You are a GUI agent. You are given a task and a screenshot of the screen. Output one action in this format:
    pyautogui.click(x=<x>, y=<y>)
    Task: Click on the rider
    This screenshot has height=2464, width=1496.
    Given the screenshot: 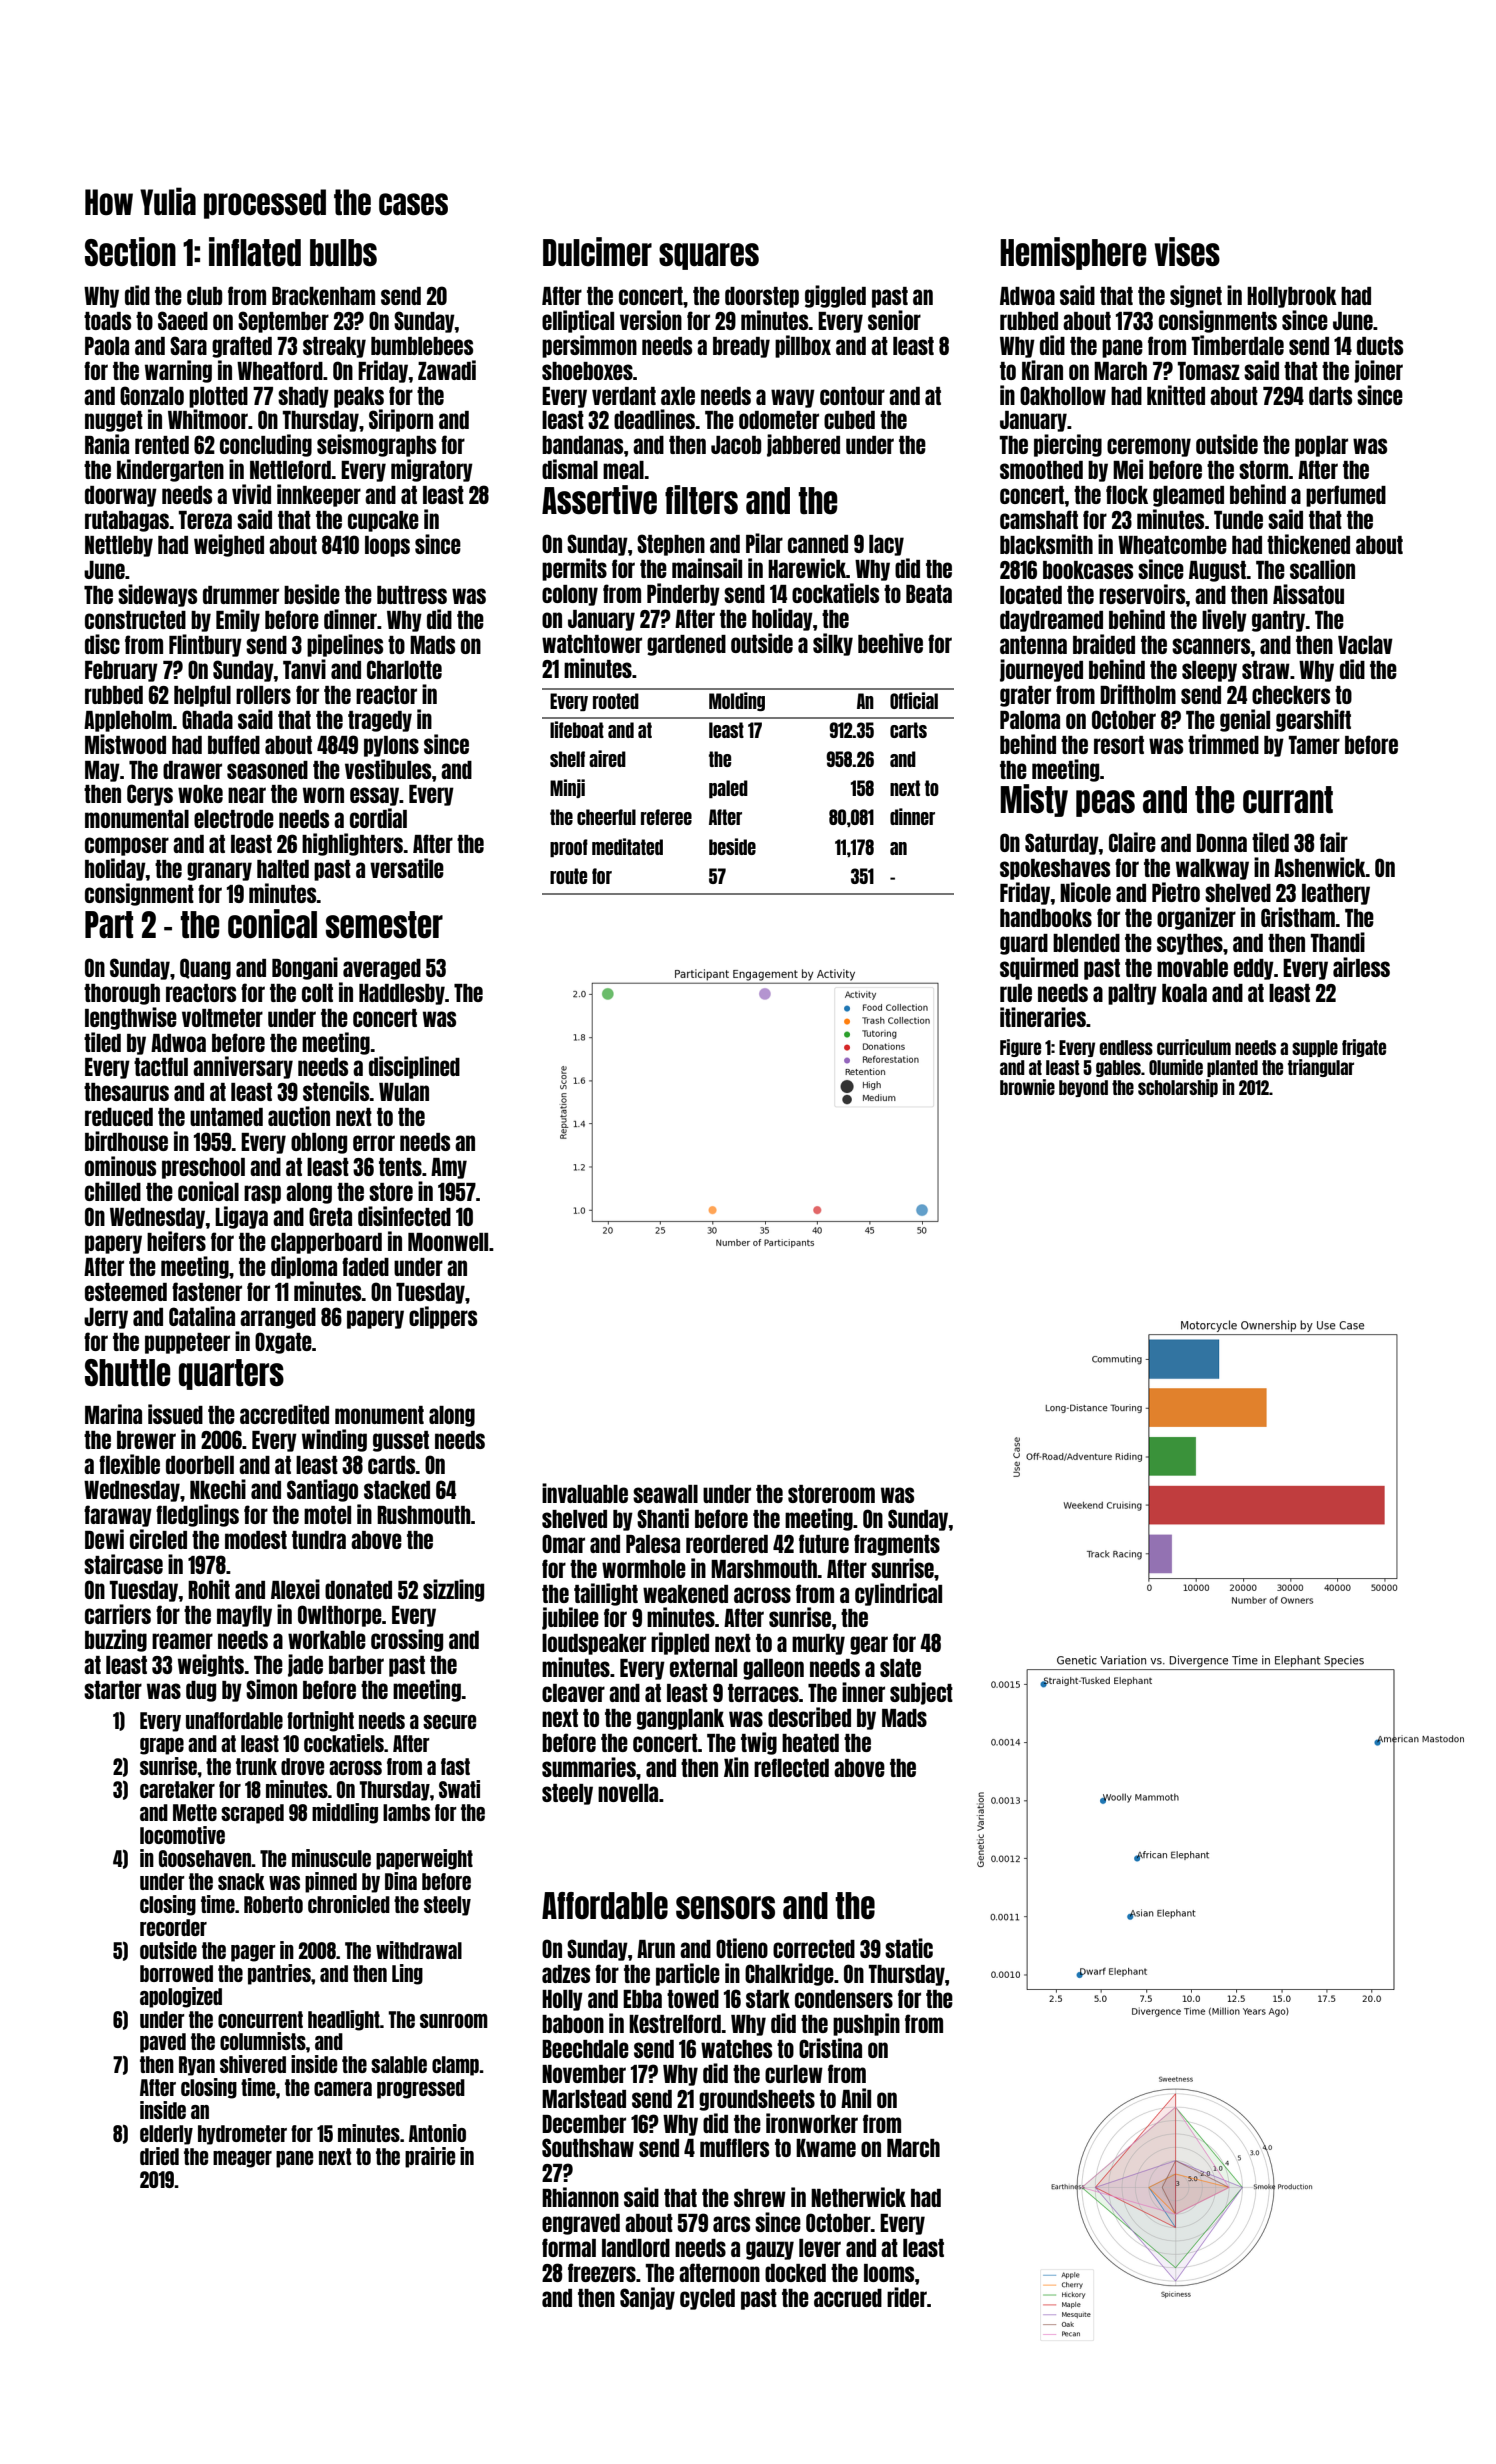 What is the action you would take?
    pyautogui.click(x=907, y=2297)
